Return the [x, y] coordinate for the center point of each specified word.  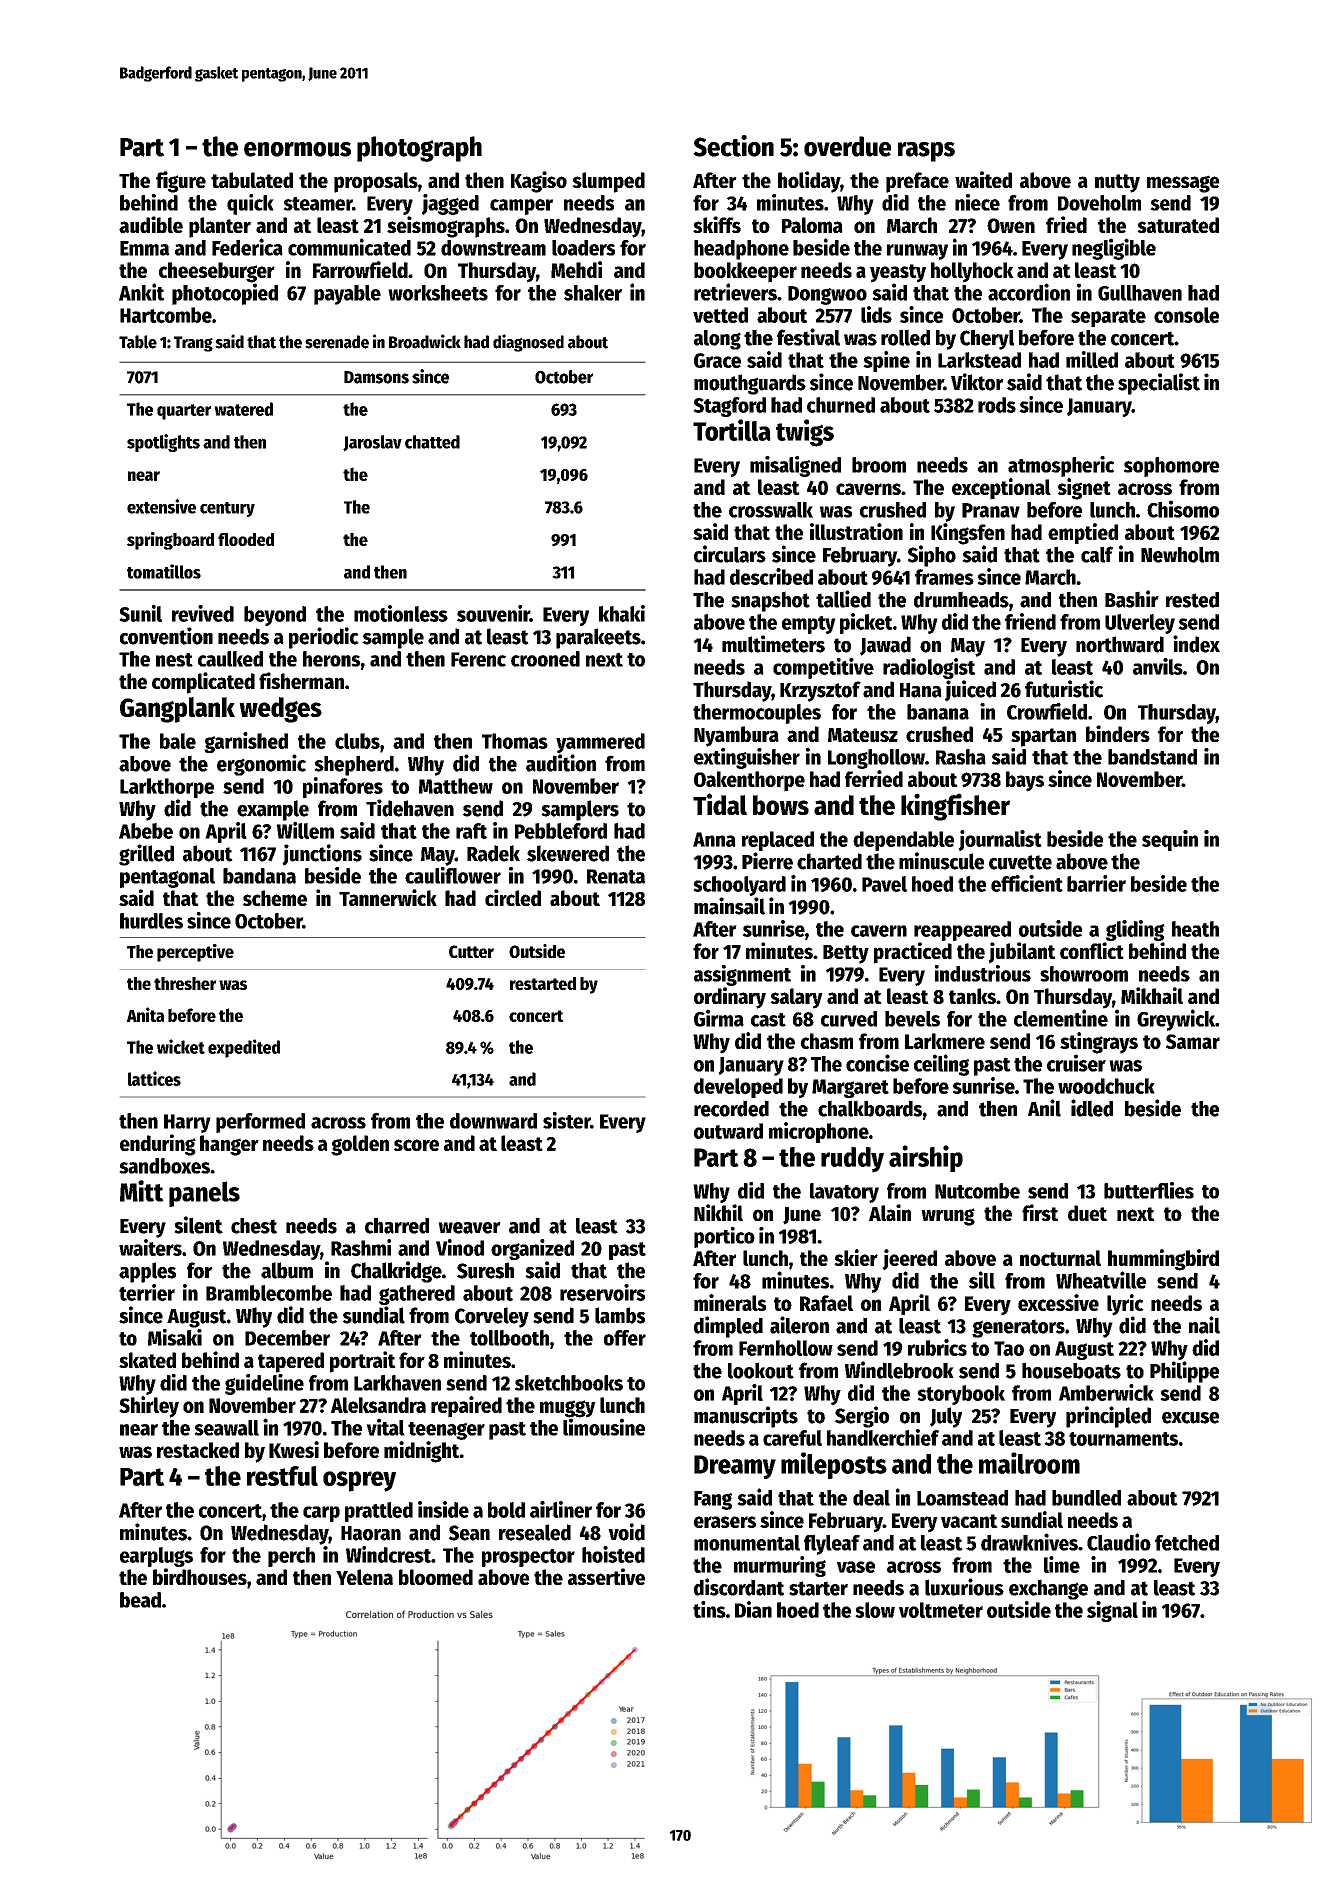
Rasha [961, 757]
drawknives [1029, 1542]
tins [709, 1609]
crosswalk [771, 510]
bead [140, 1600]
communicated [349, 247]
